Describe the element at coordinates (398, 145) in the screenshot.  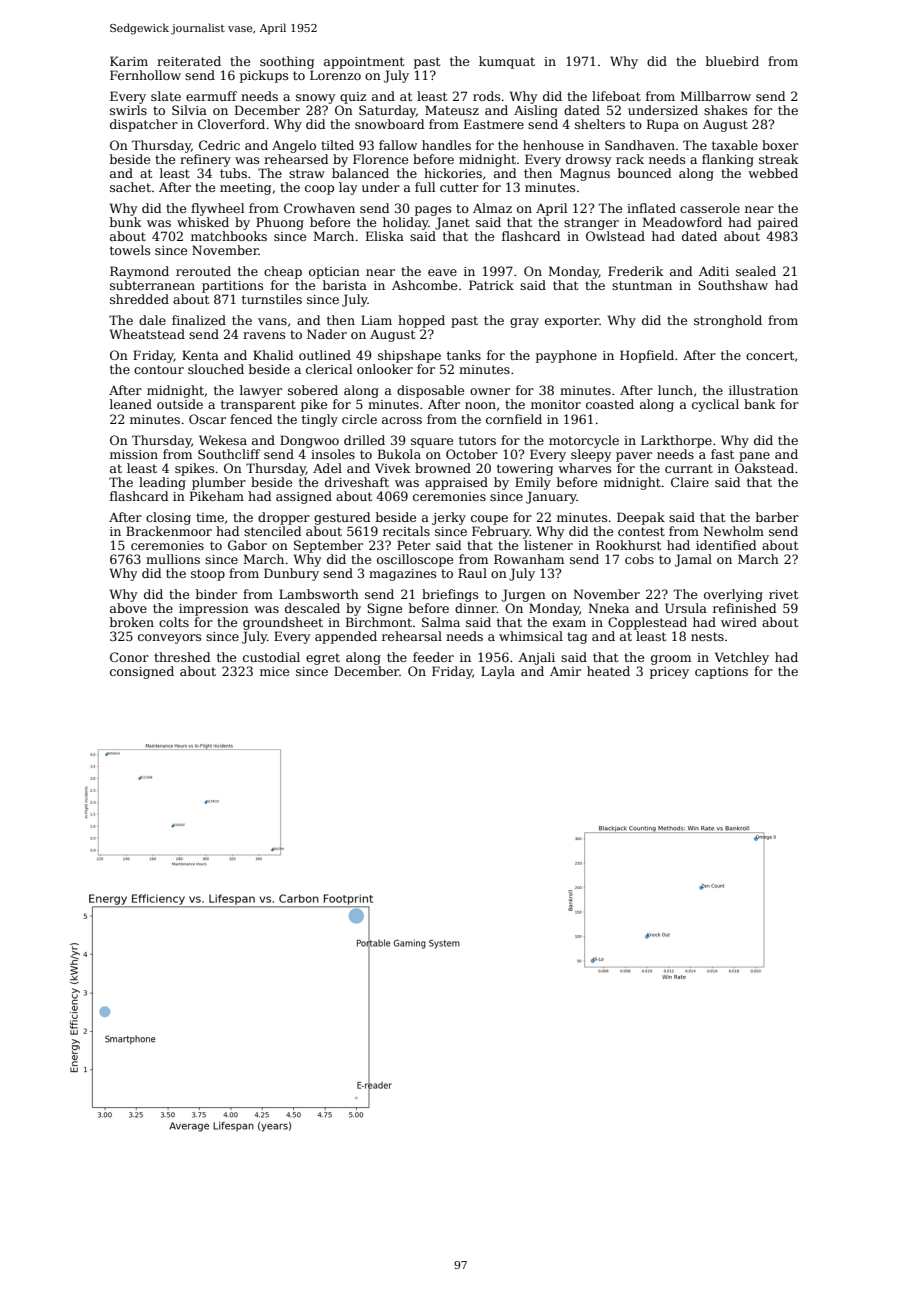
I see `fallow` at that location.
